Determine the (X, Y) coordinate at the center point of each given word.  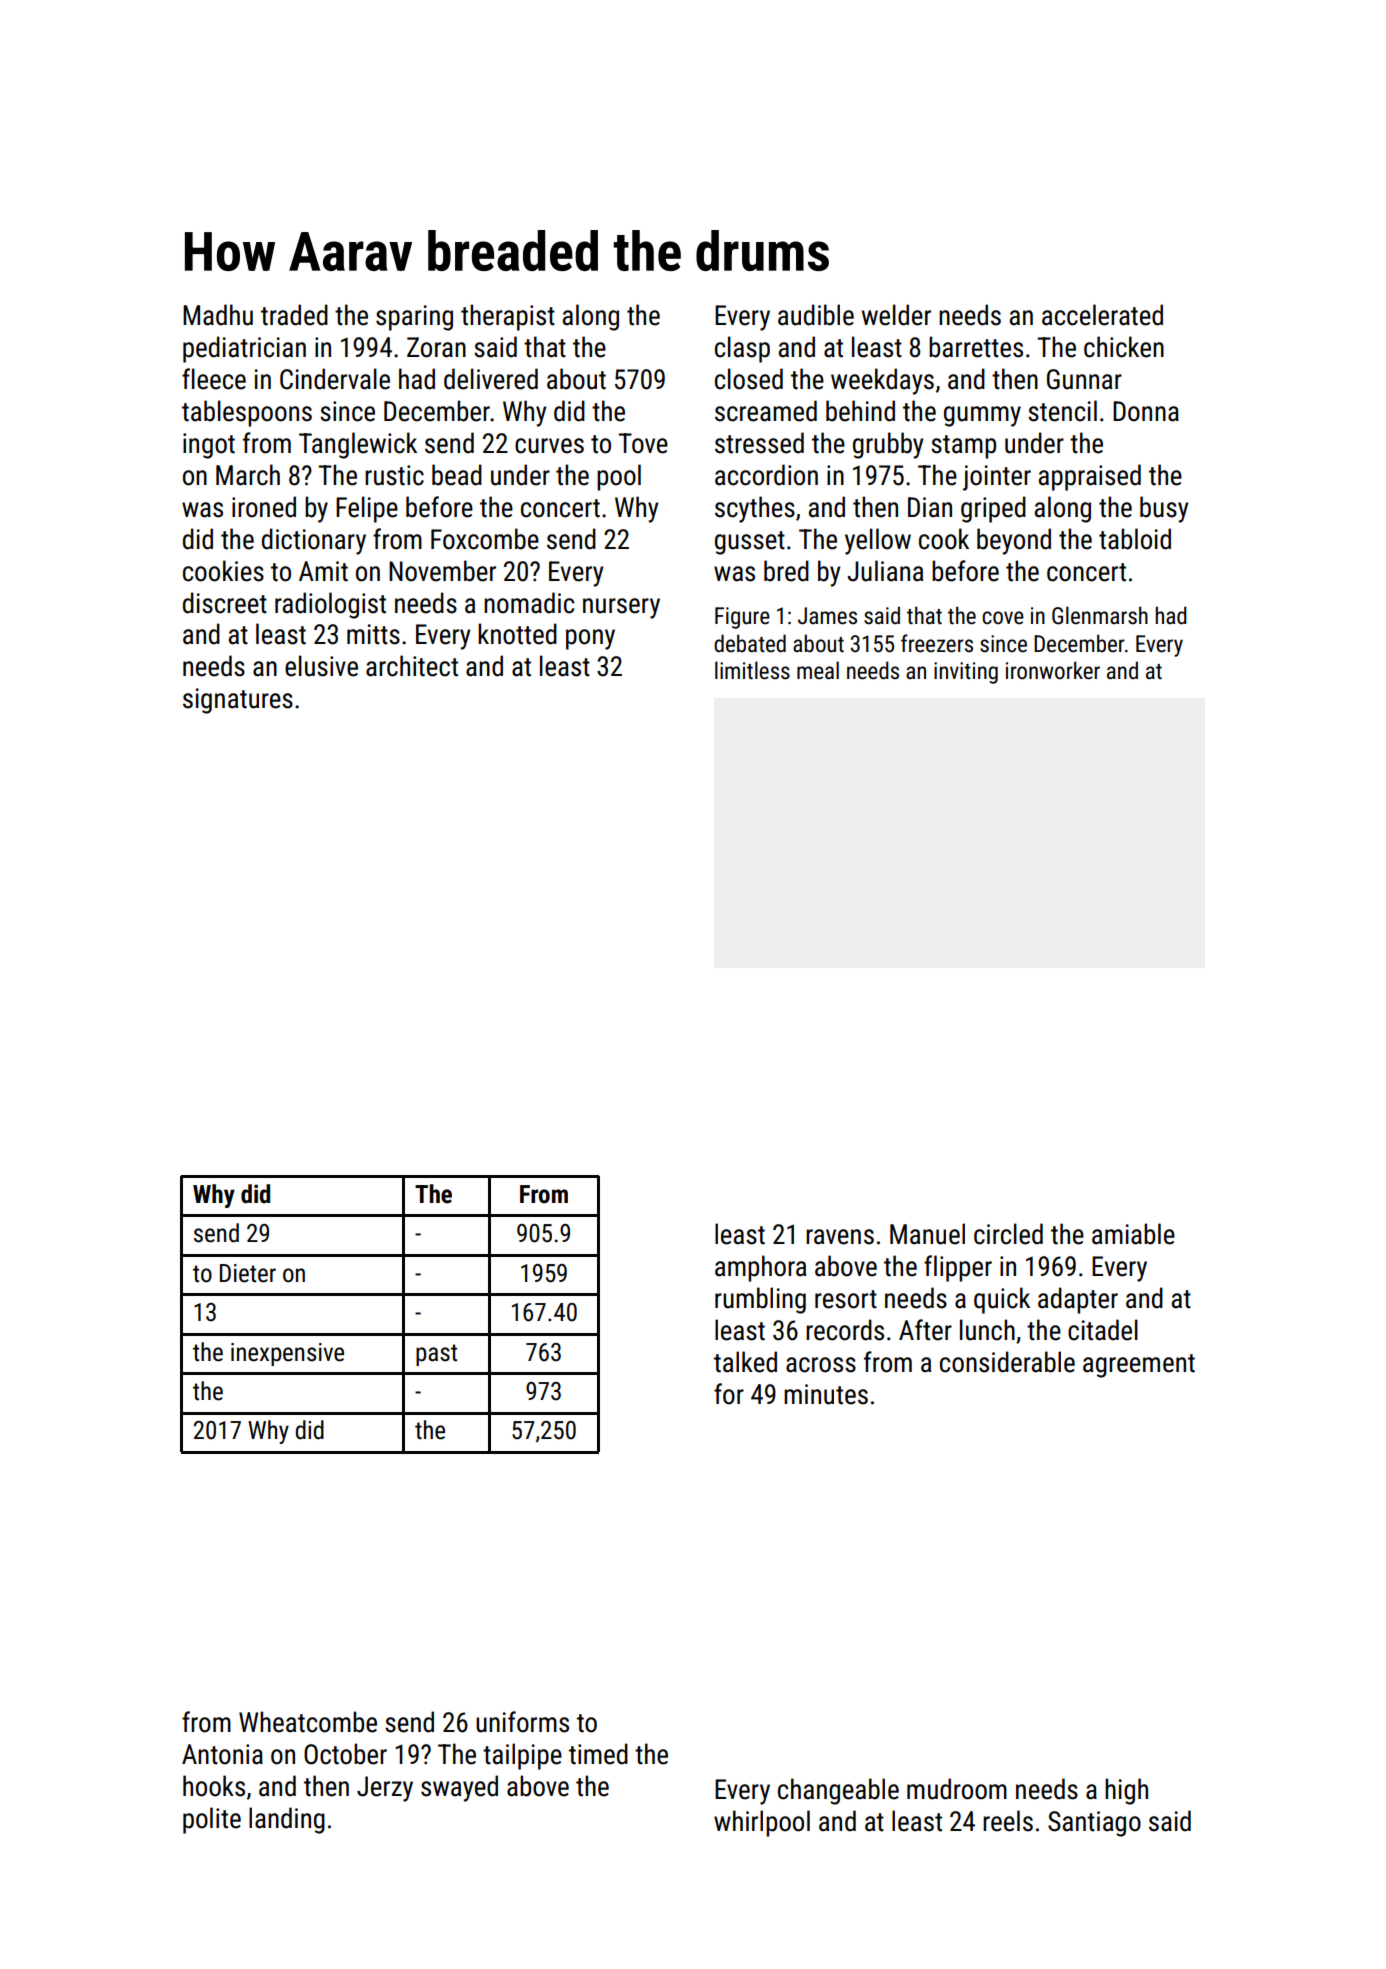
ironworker (1053, 670)
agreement (1139, 1366)
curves (549, 446)
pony (590, 639)
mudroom (957, 1789)
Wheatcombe (308, 1722)
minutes (826, 1394)
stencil (1062, 411)
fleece (214, 379)
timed (598, 1754)
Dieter (248, 1273)
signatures (238, 701)
